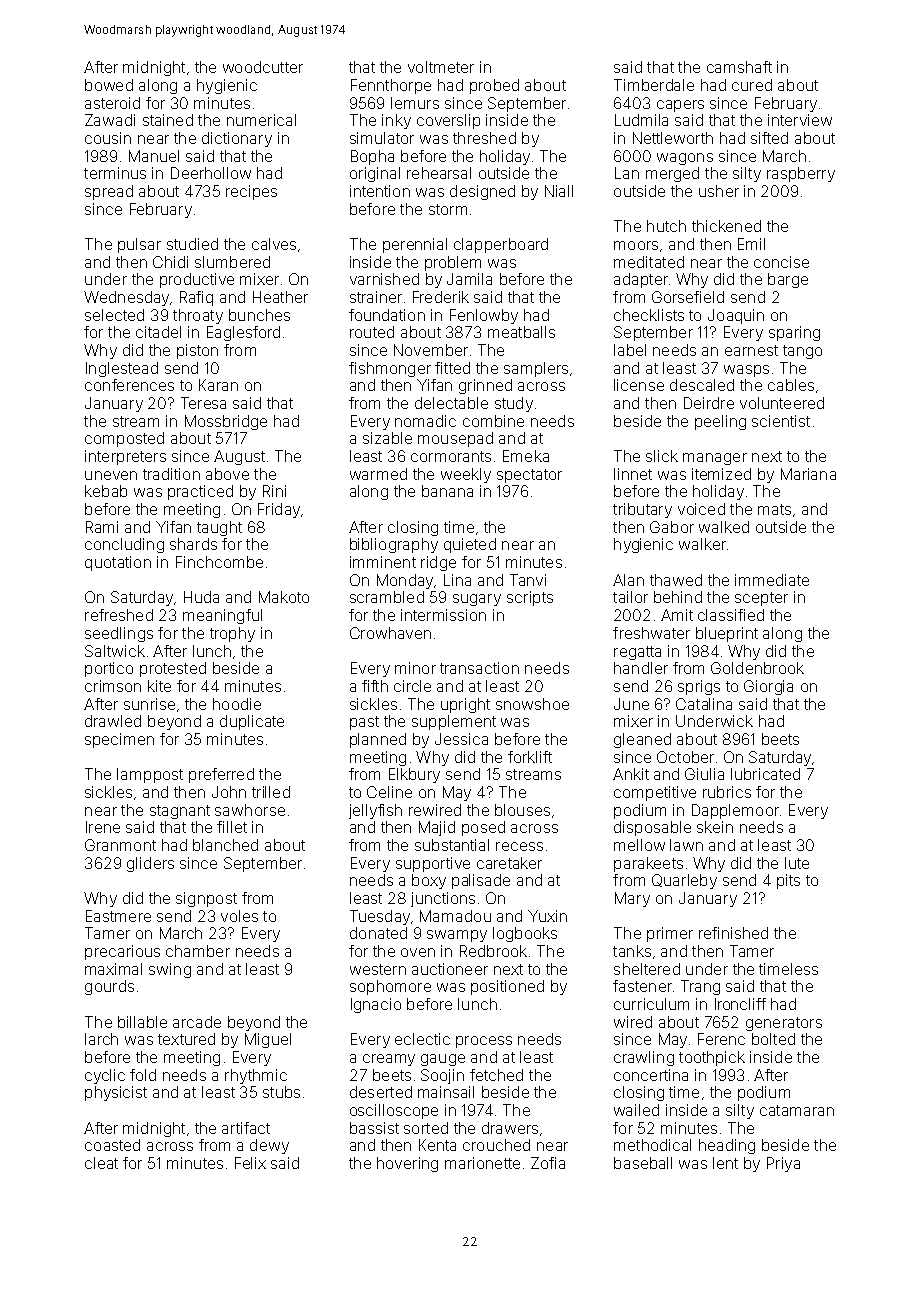  I want to click on tradition, so click(171, 474).
